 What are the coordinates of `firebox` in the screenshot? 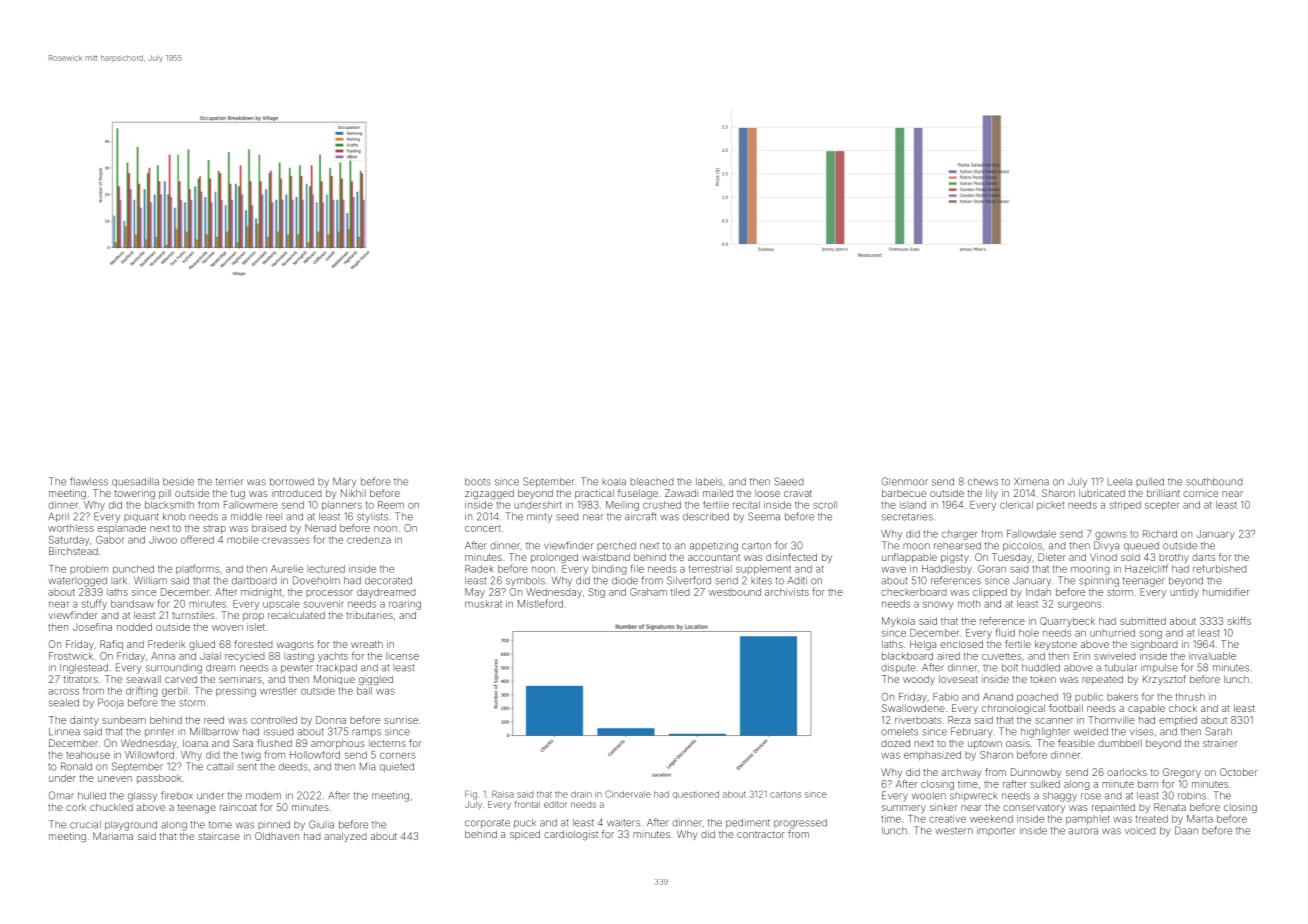 It's located at (177, 795).
